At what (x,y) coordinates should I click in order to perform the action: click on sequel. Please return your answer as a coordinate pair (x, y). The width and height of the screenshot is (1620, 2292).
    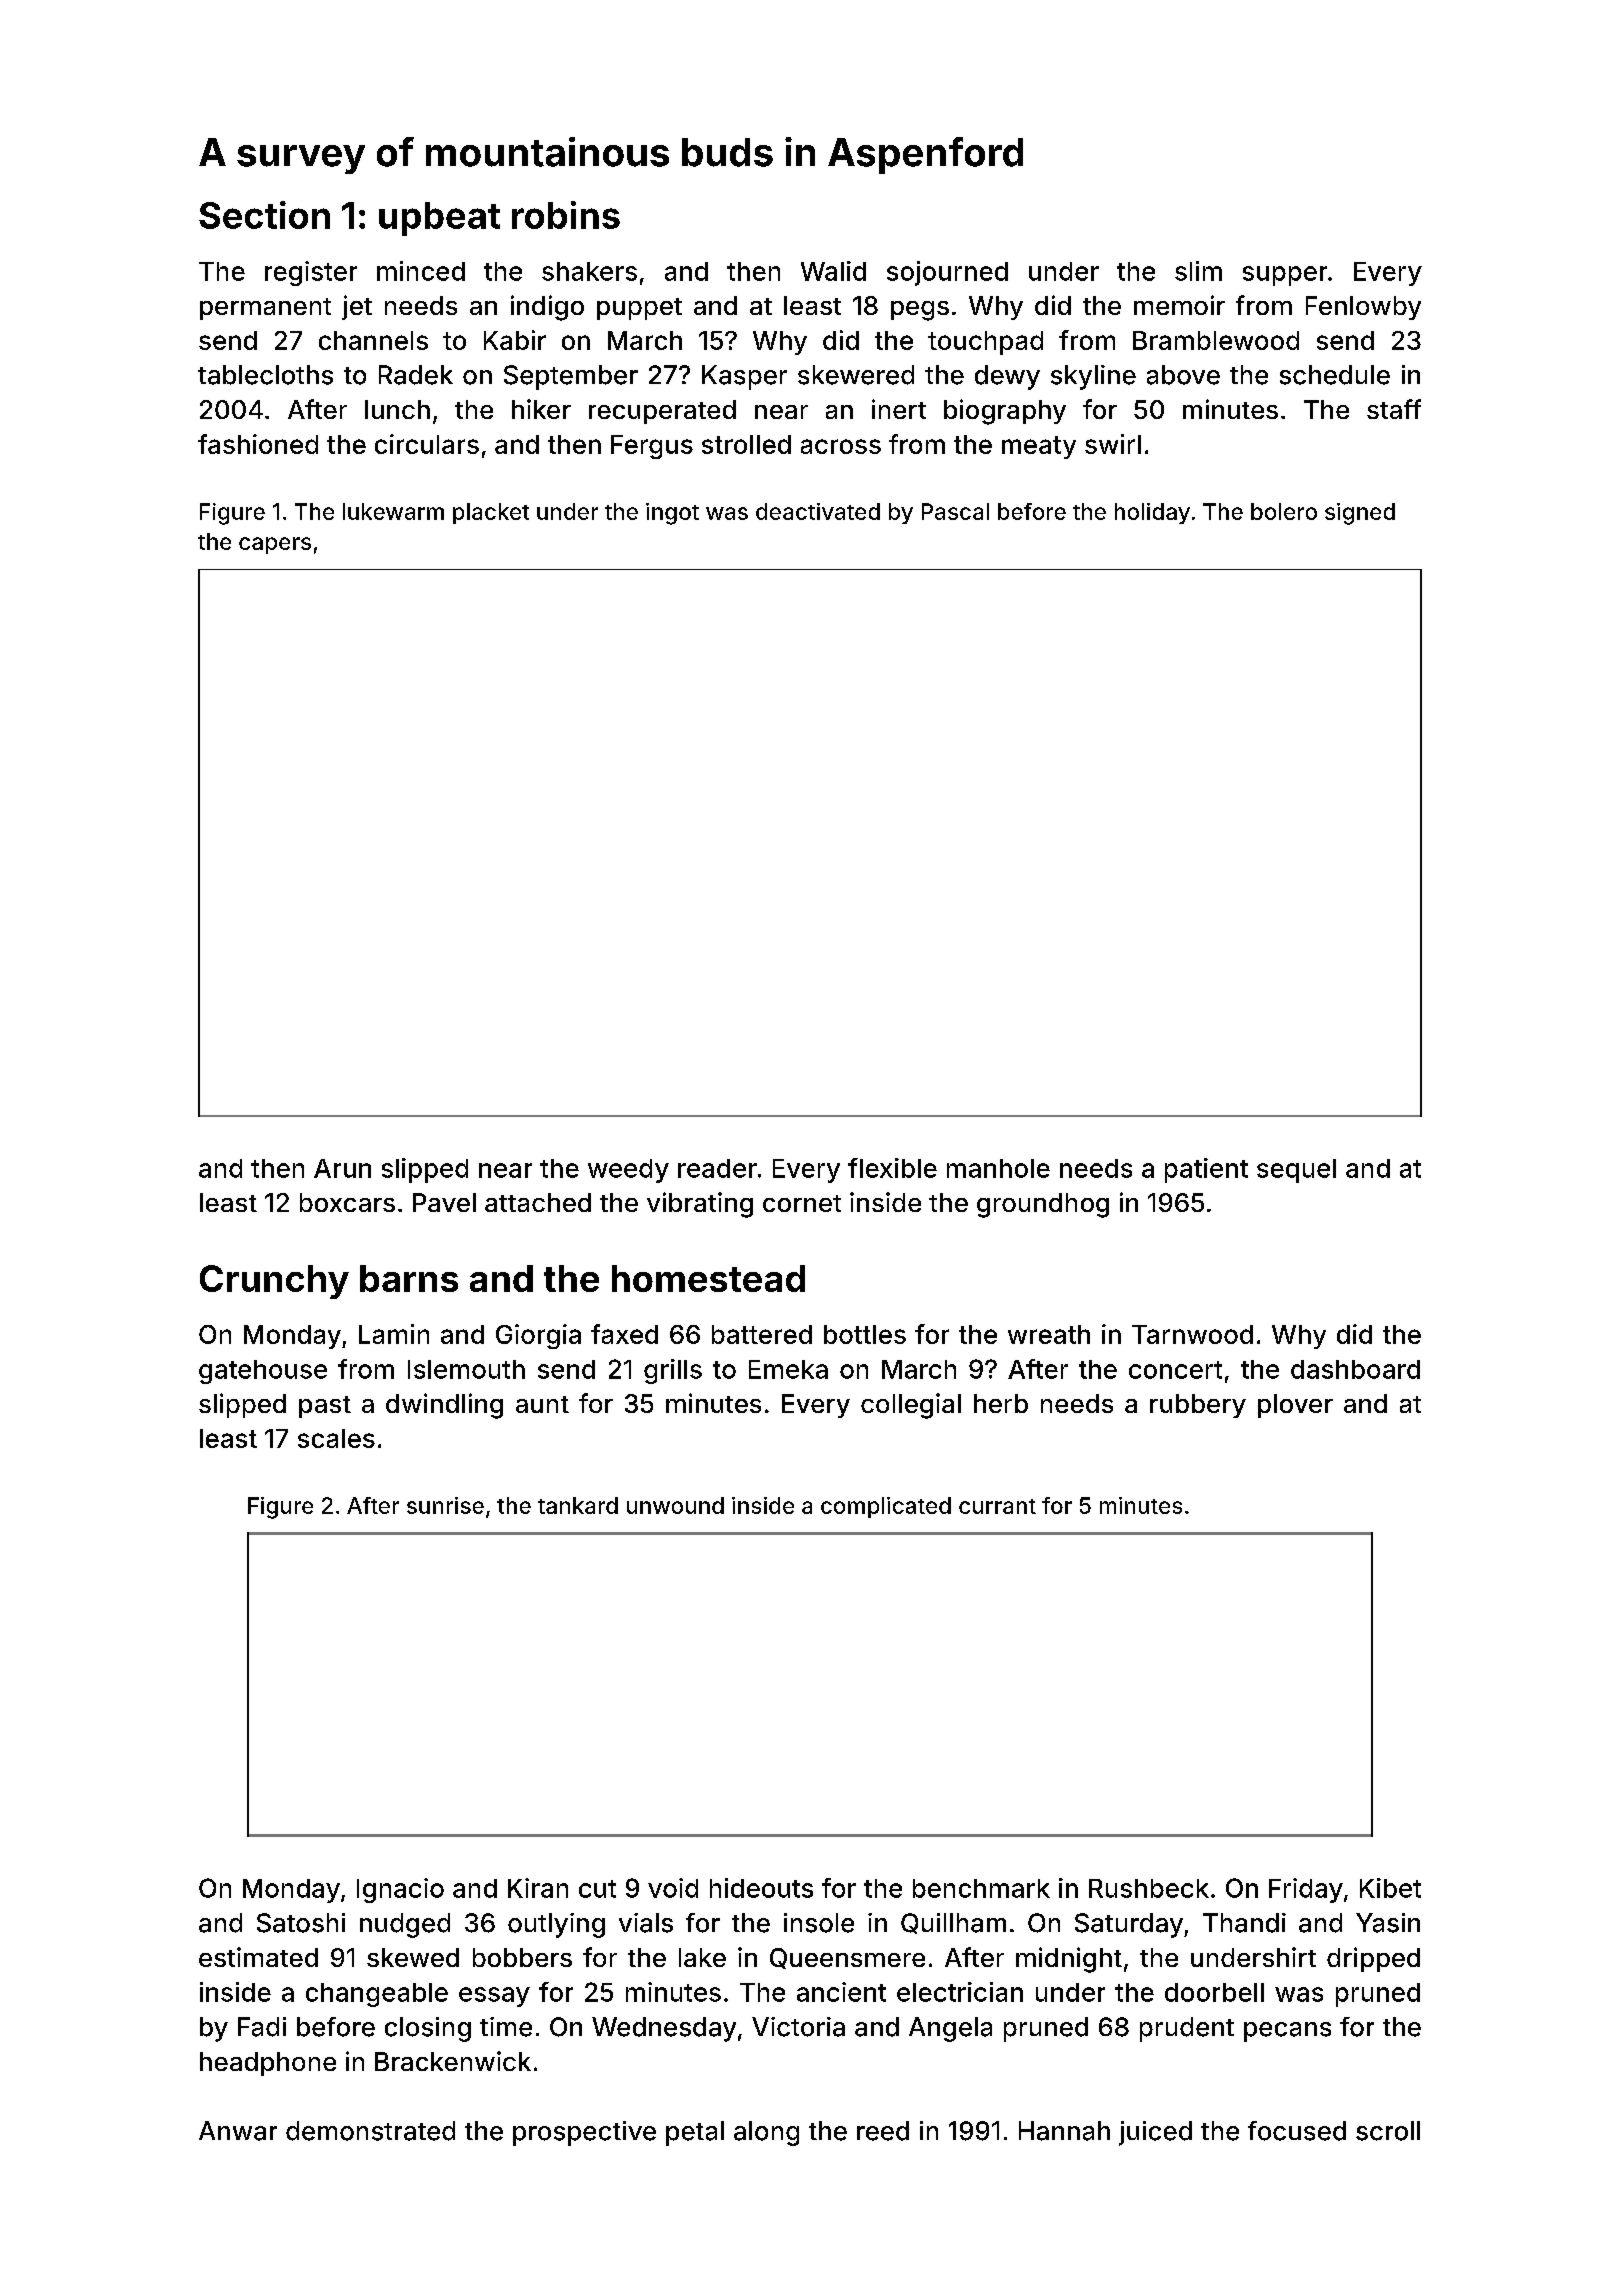
    Looking at the image, I should click on (1296, 1171).
